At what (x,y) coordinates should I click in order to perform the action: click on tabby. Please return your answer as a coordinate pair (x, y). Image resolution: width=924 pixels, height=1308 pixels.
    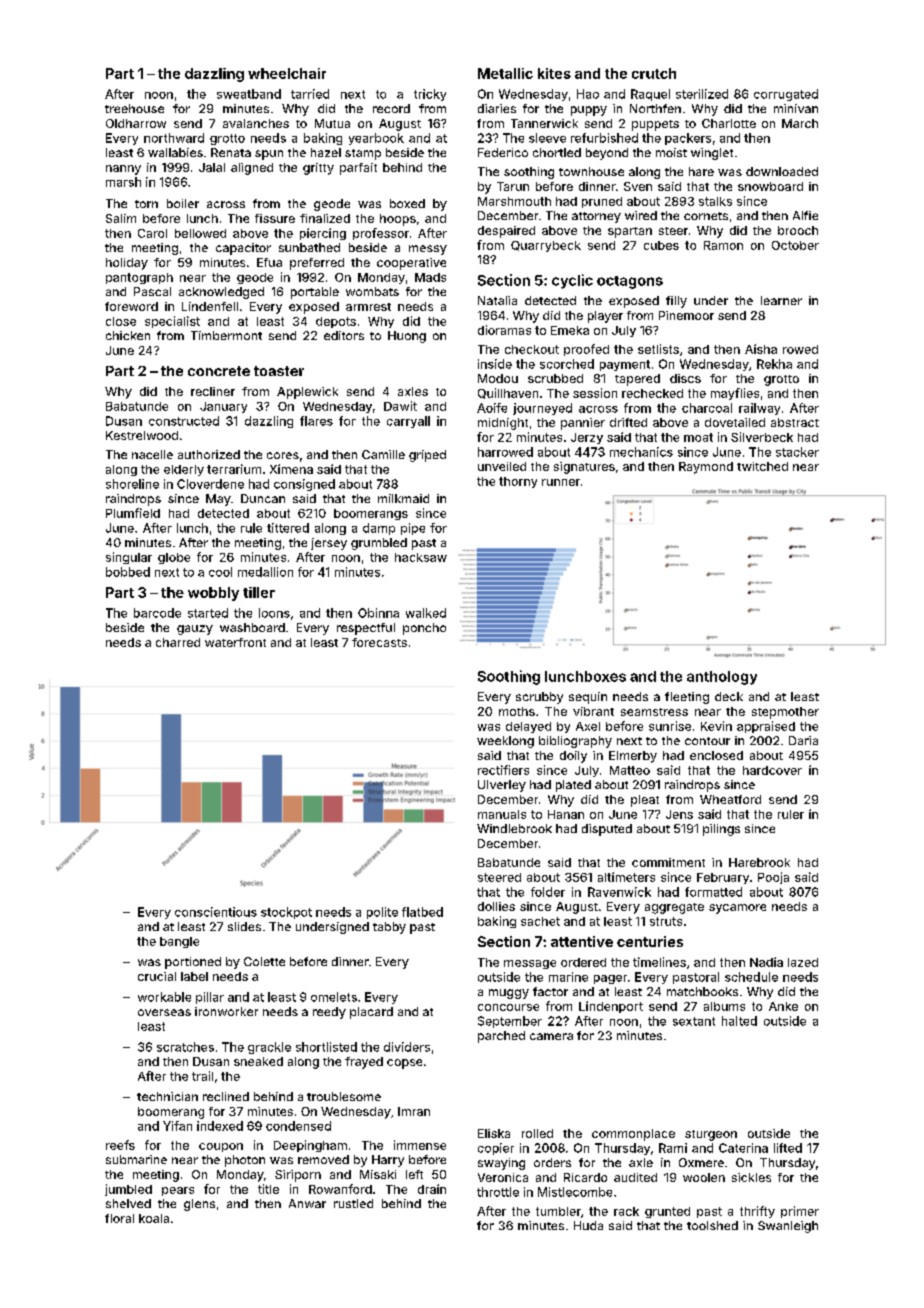
    Looking at the image, I should click on (389, 928).
